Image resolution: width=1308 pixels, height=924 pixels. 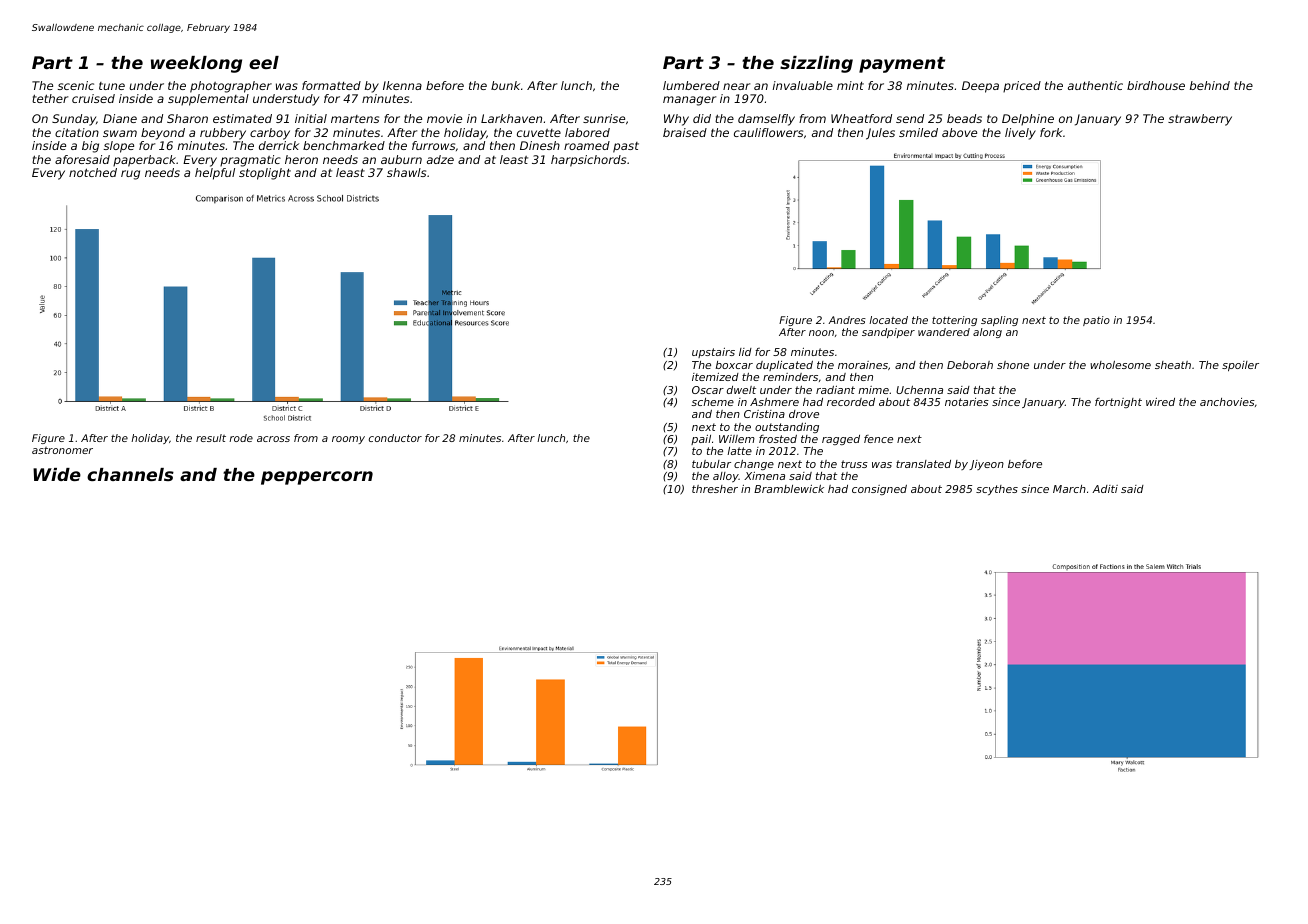 I want to click on photographer, so click(x=231, y=87).
